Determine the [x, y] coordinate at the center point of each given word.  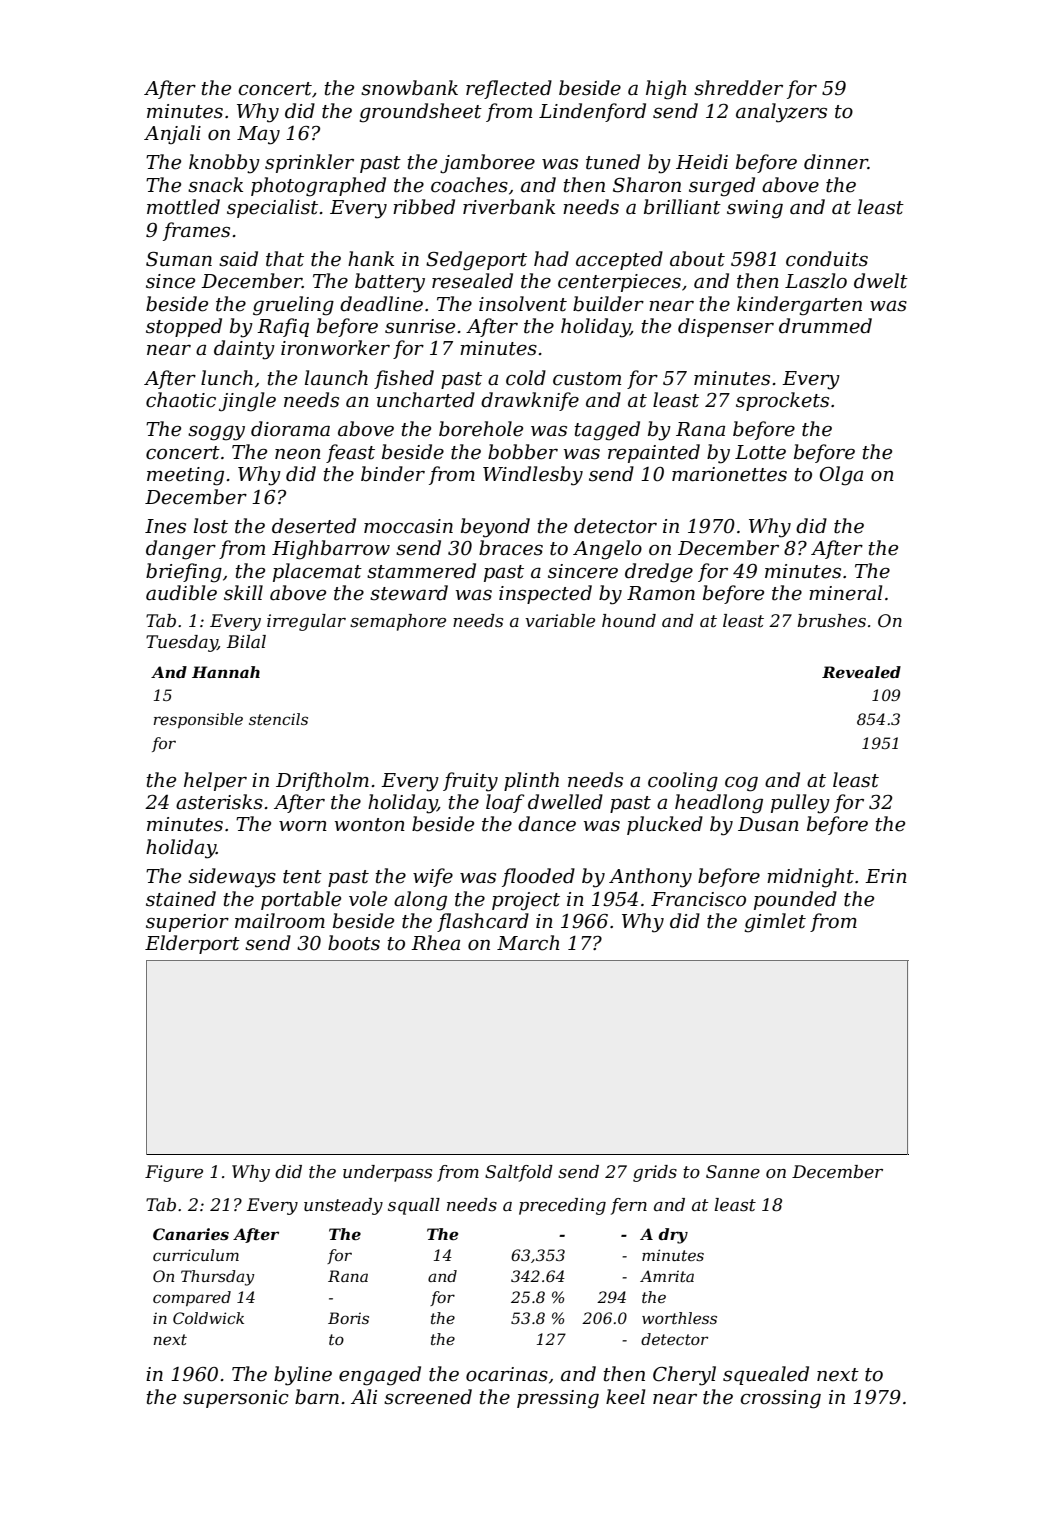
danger [181, 550]
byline [303, 1376]
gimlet [775, 923]
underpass [387, 1173]
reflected [509, 89]
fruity [470, 782]
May [258, 135]
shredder [738, 88]
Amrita [667, 1276]
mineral [845, 593]
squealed [766, 1375]
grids [655, 1173]
